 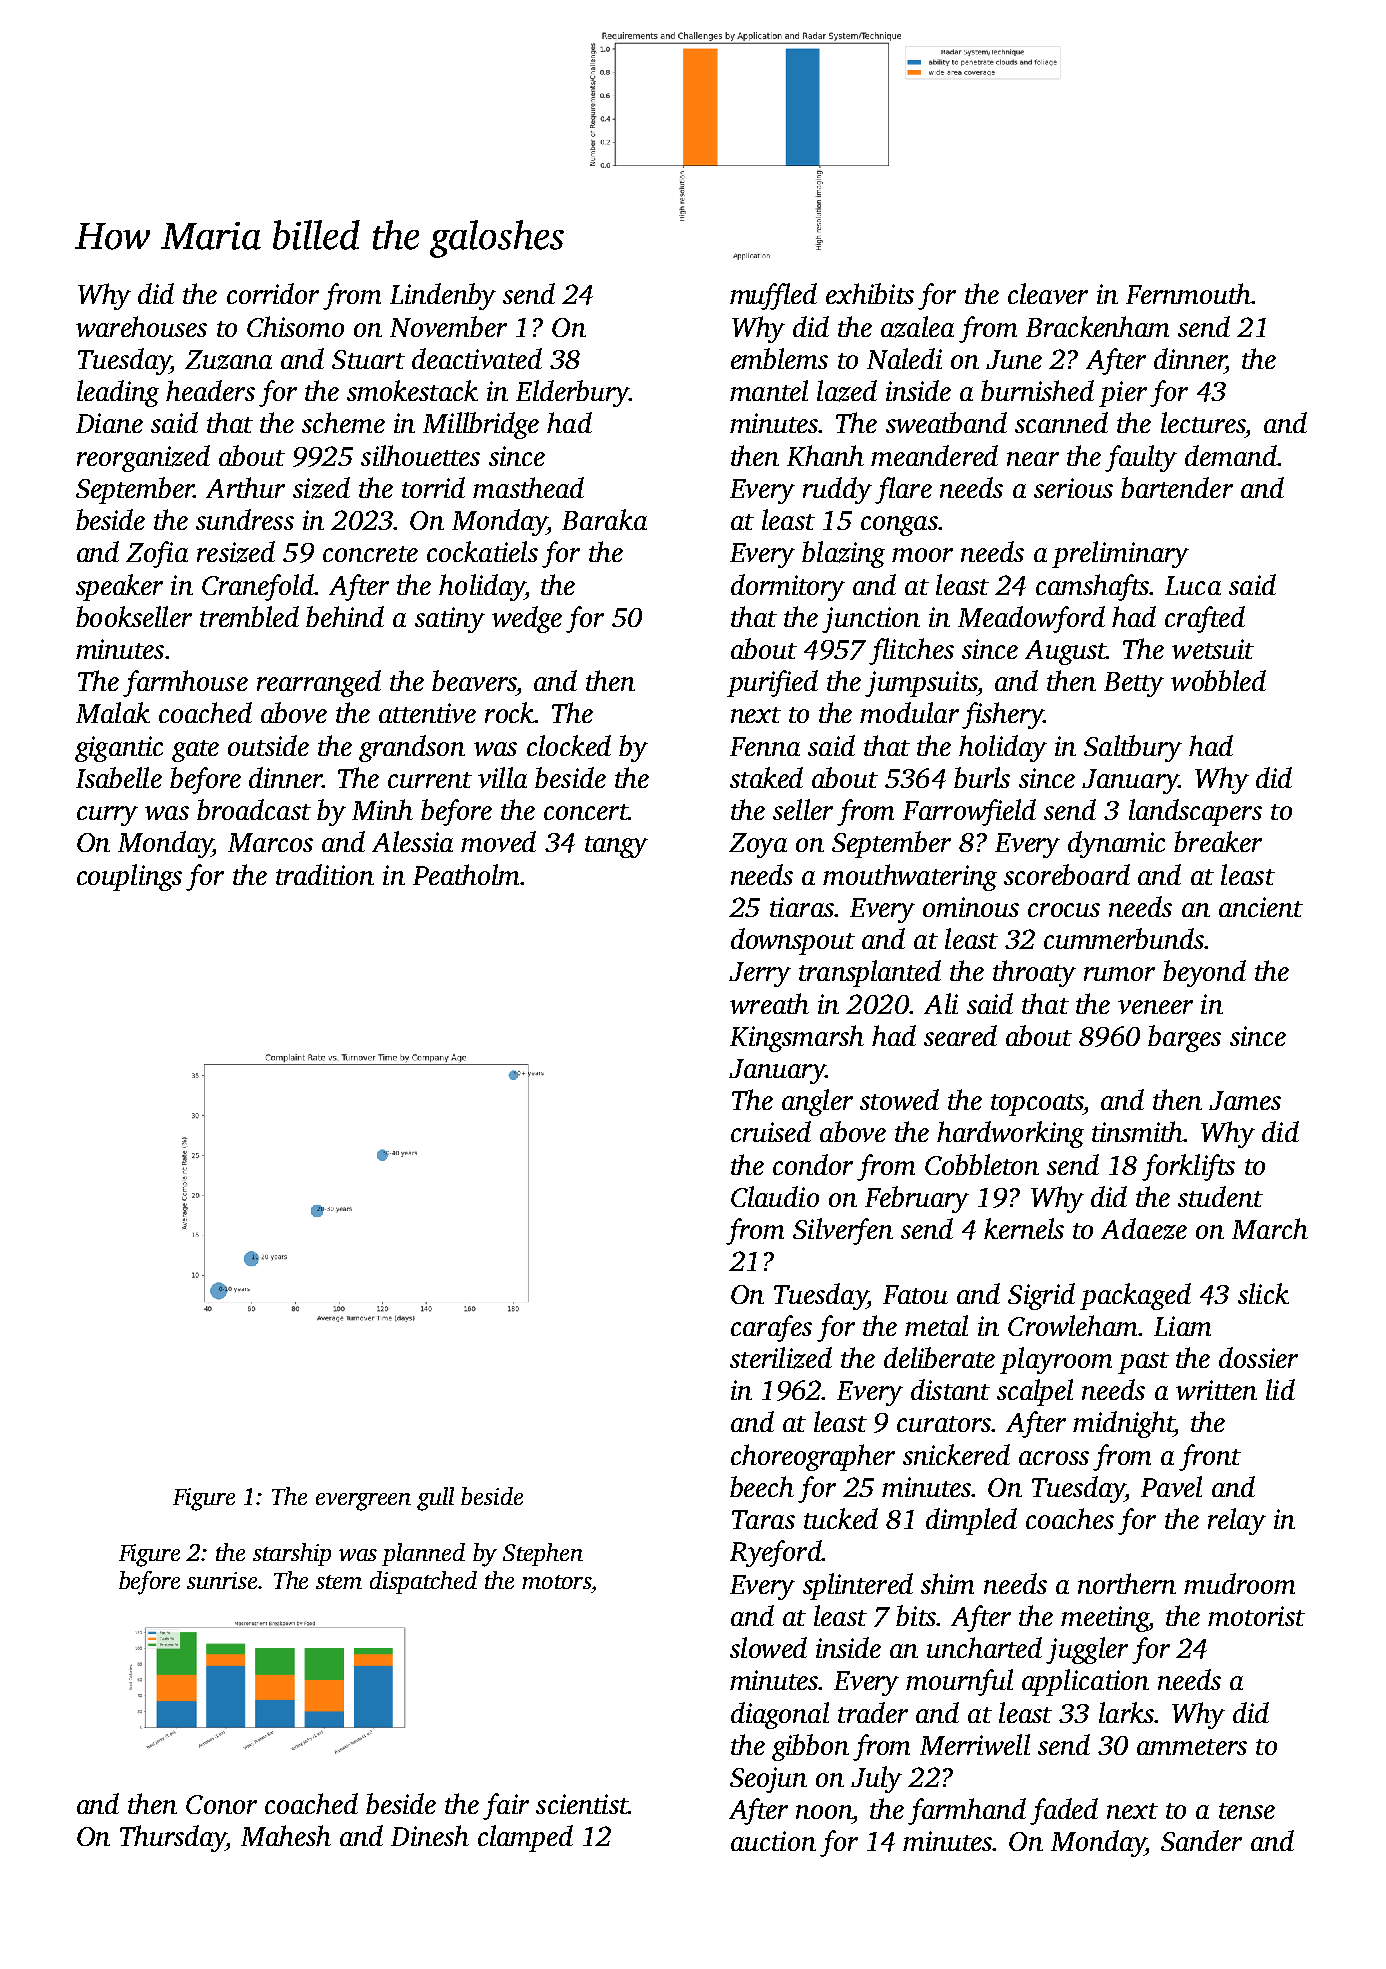 What do you see at coordinates (141, 326) in the screenshot?
I see `warehouses` at bounding box center [141, 326].
